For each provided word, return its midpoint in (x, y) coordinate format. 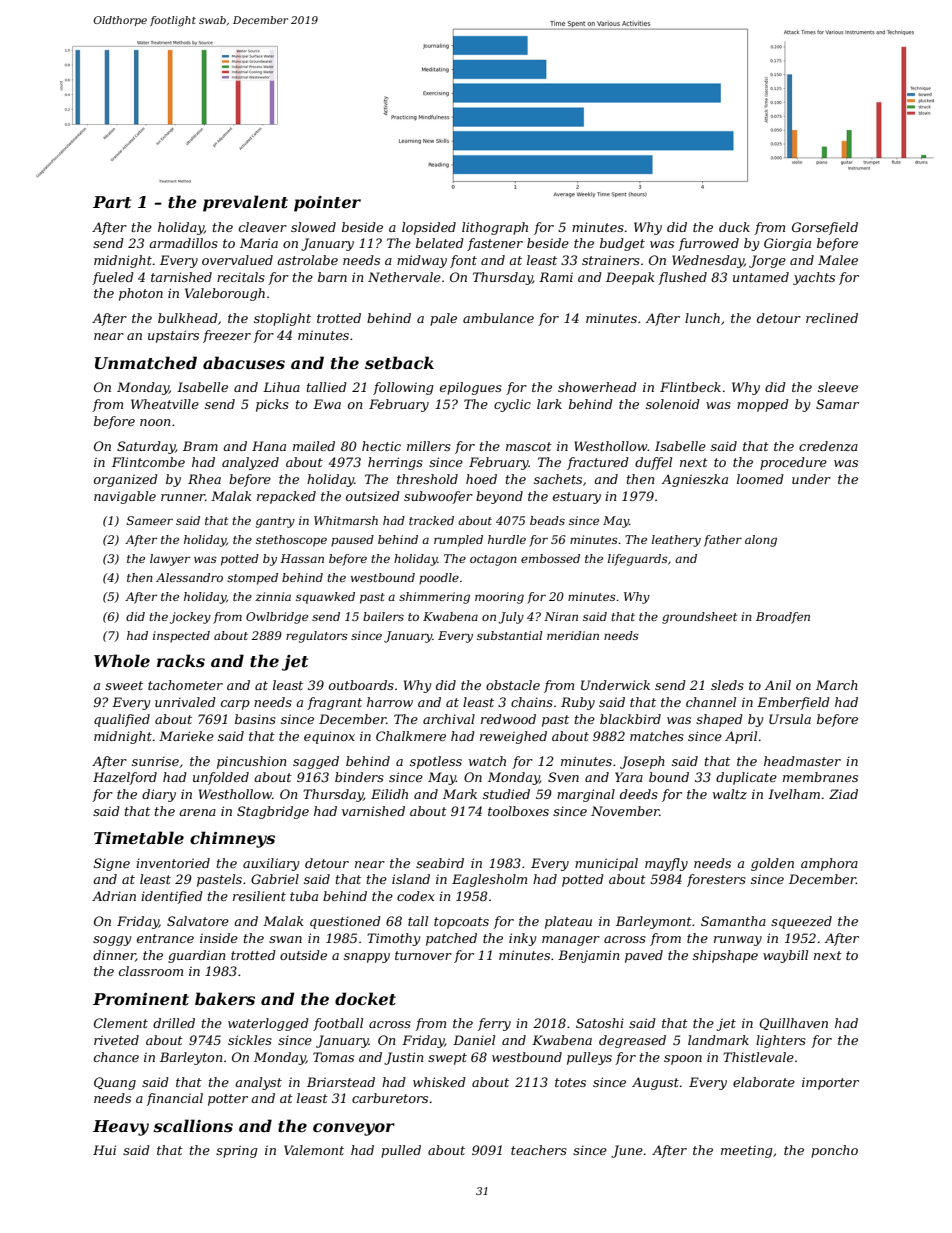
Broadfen (783, 618)
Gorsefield (825, 228)
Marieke (186, 736)
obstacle (513, 685)
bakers (225, 998)
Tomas (333, 1057)
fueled (113, 278)
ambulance (498, 318)
